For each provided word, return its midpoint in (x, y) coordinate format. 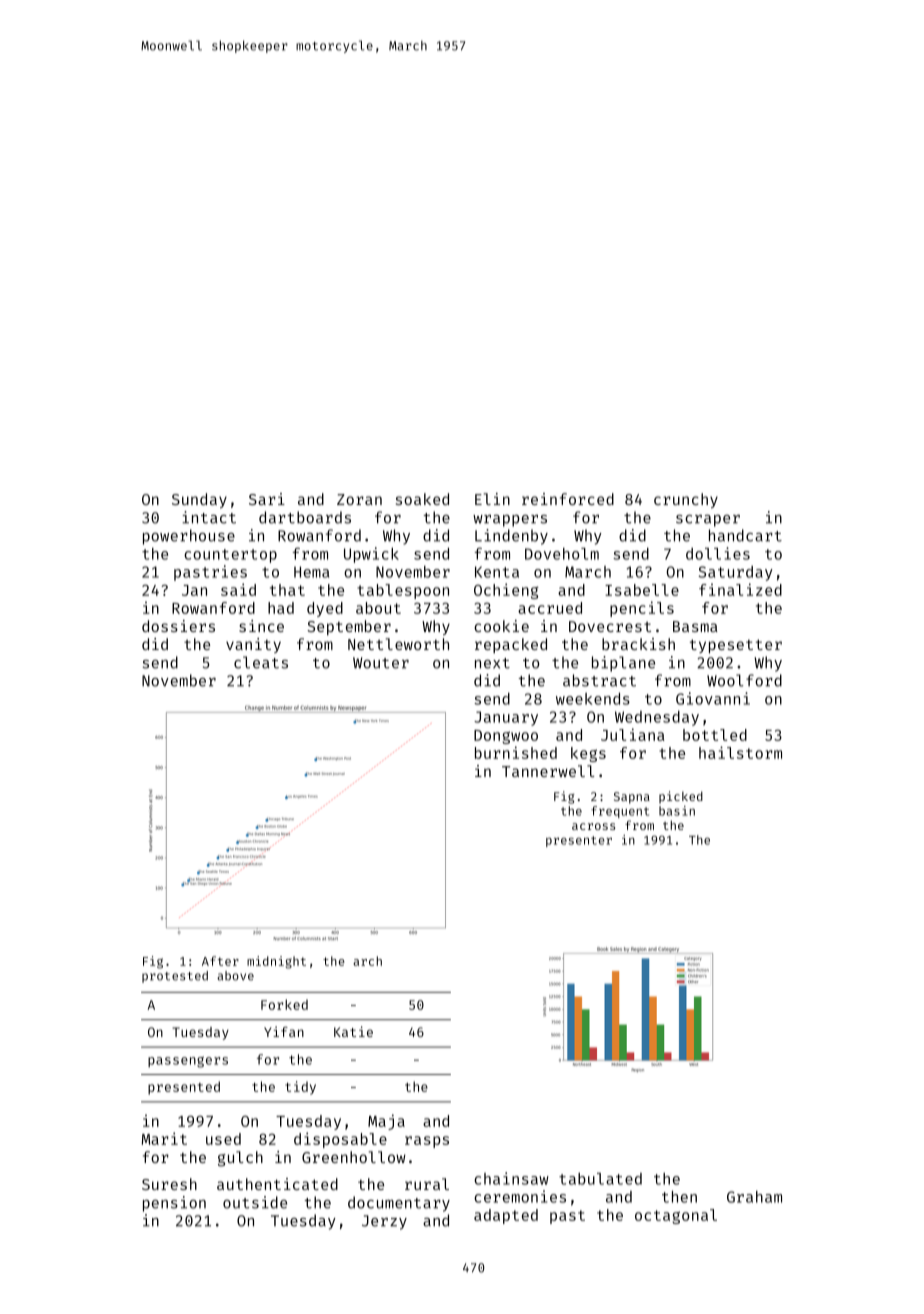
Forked (284, 1004)
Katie (353, 1031)
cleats (261, 662)
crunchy (686, 500)
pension (174, 1204)
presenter (579, 841)
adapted (506, 1216)
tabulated (600, 1179)
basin (677, 811)
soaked (422, 499)
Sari (267, 499)
